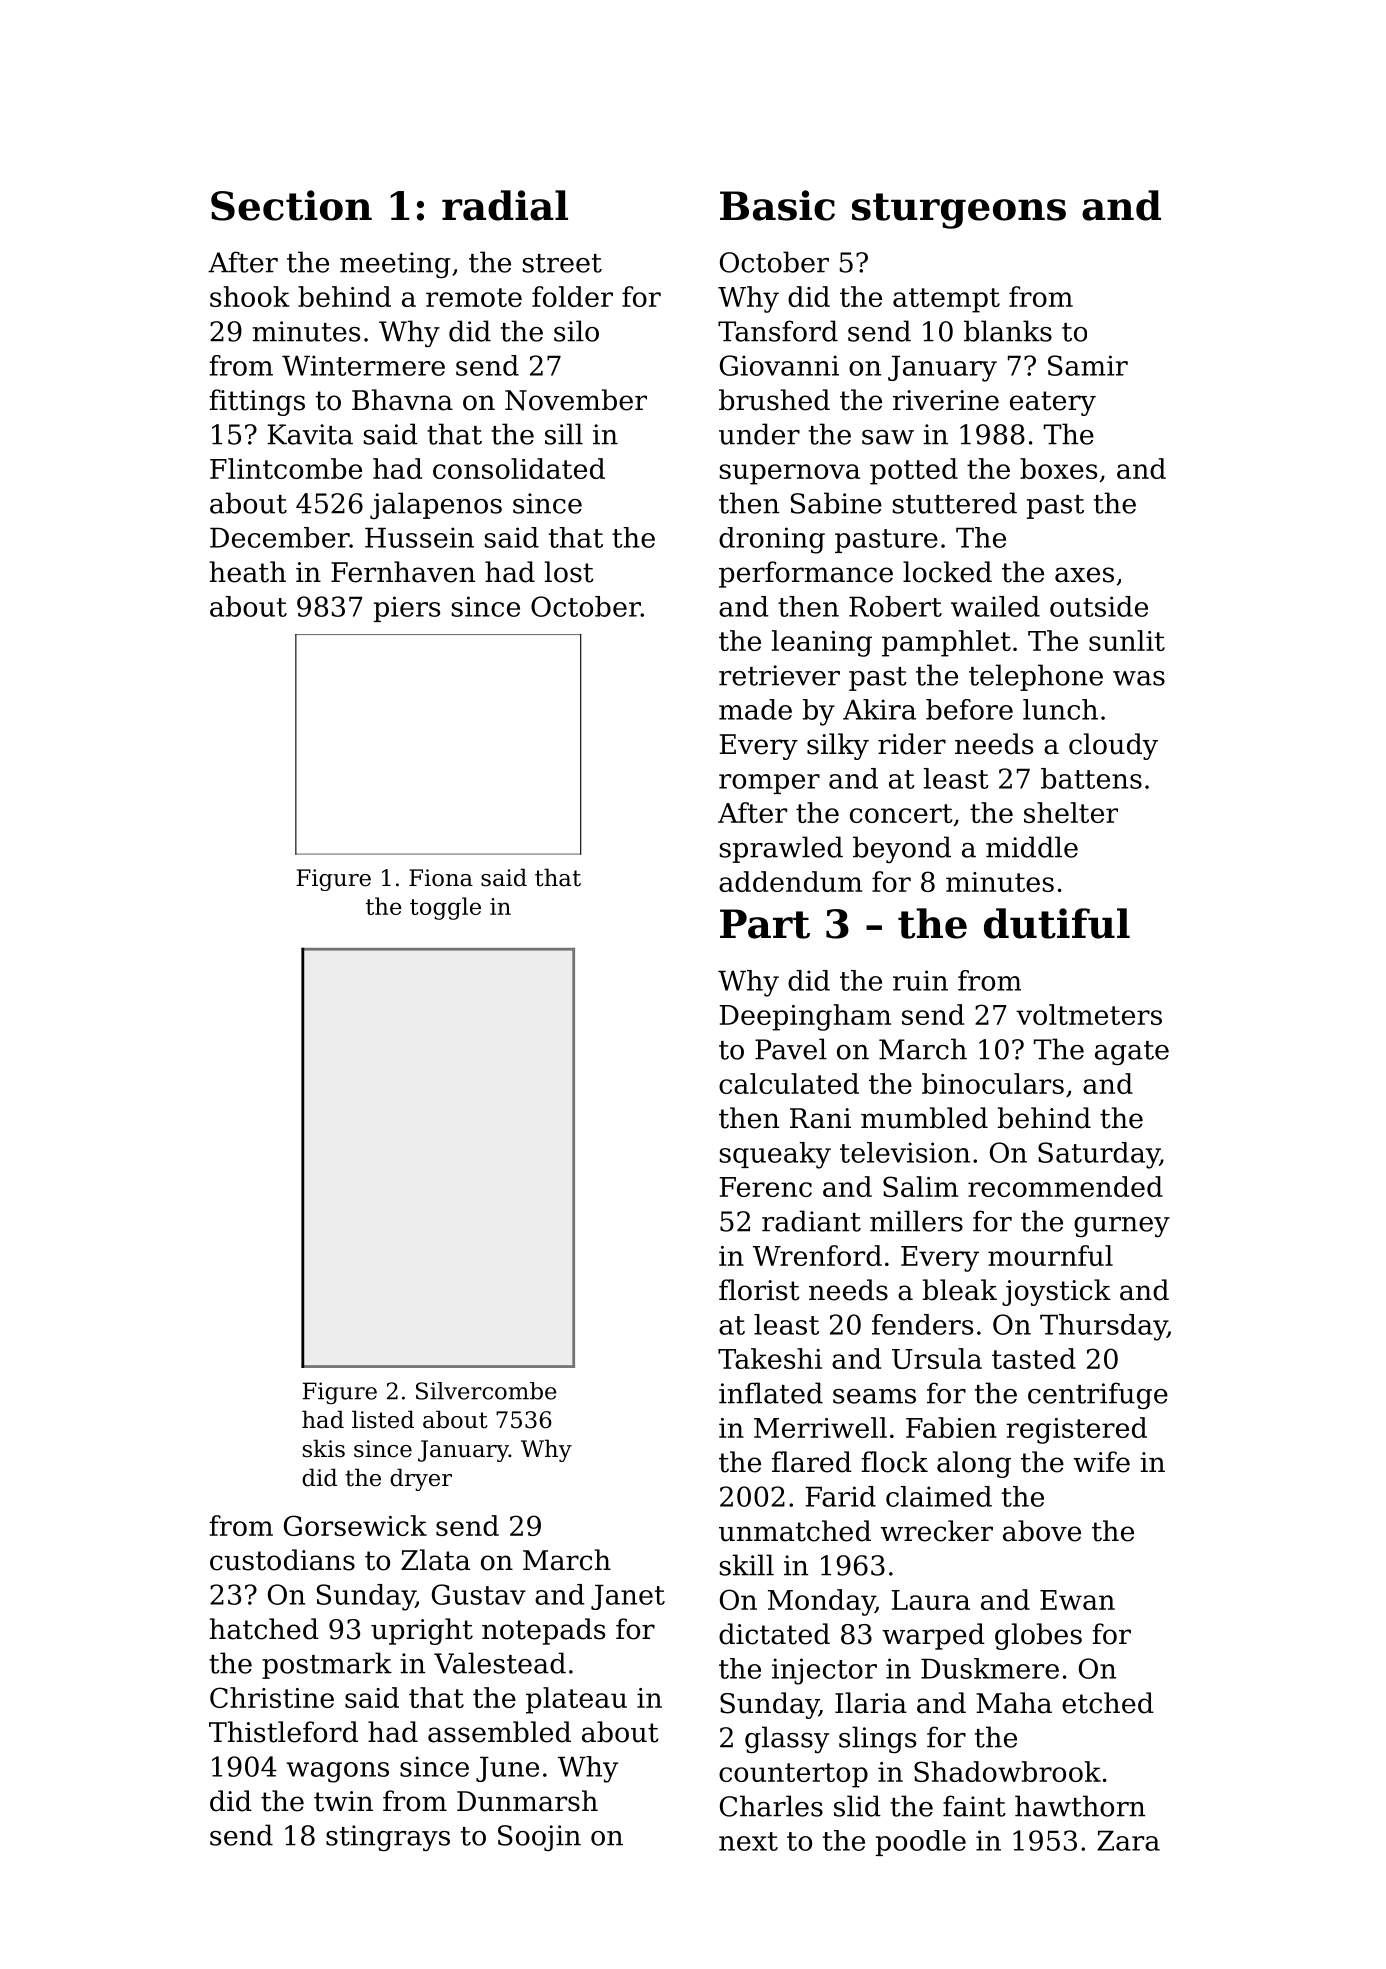  Describe the element at coordinates (1128, 1840) in the document. I see `Zara` at that location.
